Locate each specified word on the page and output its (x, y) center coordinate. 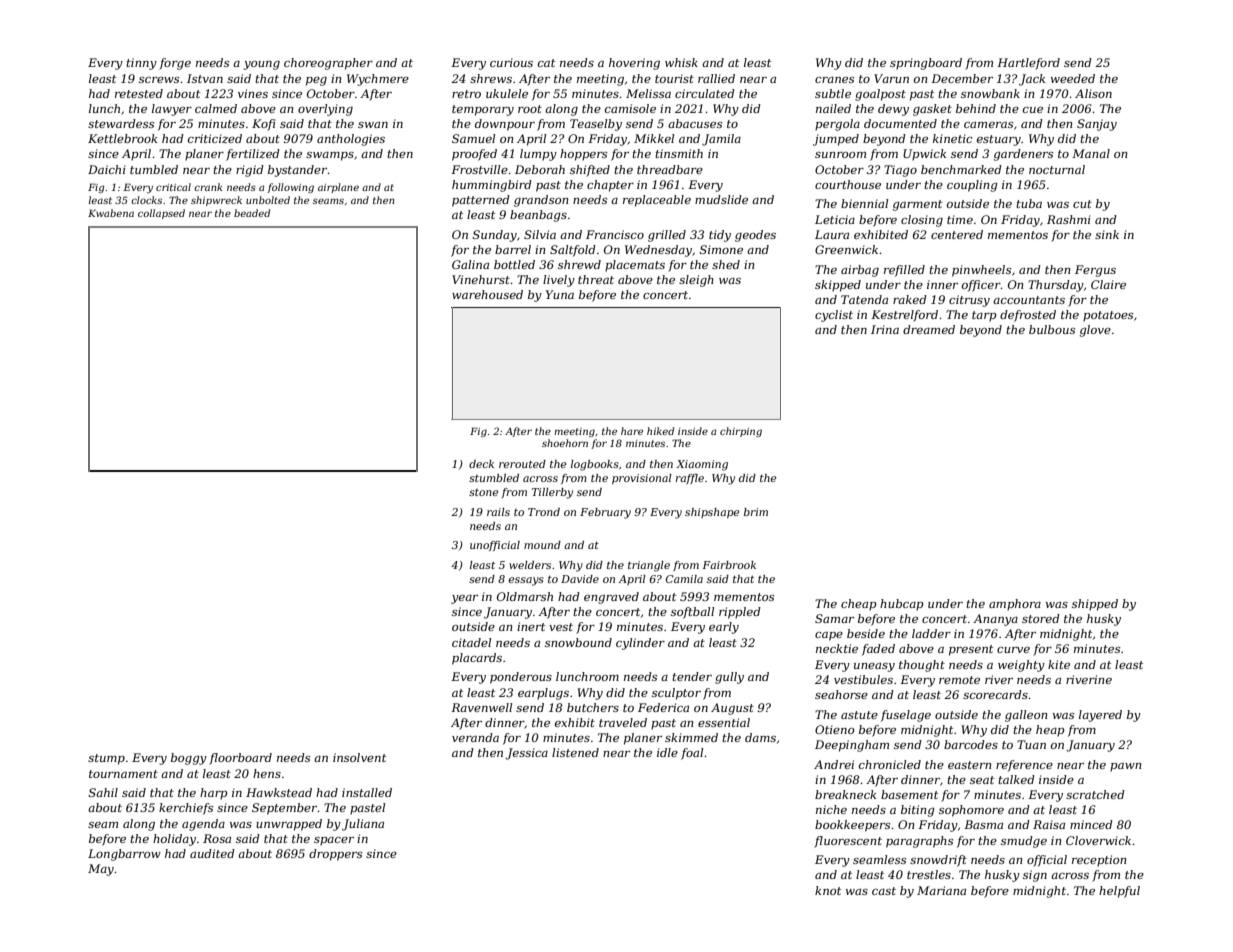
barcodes (971, 744)
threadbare (670, 169)
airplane (338, 188)
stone (484, 492)
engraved (611, 598)
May (101, 870)
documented (900, 123)
